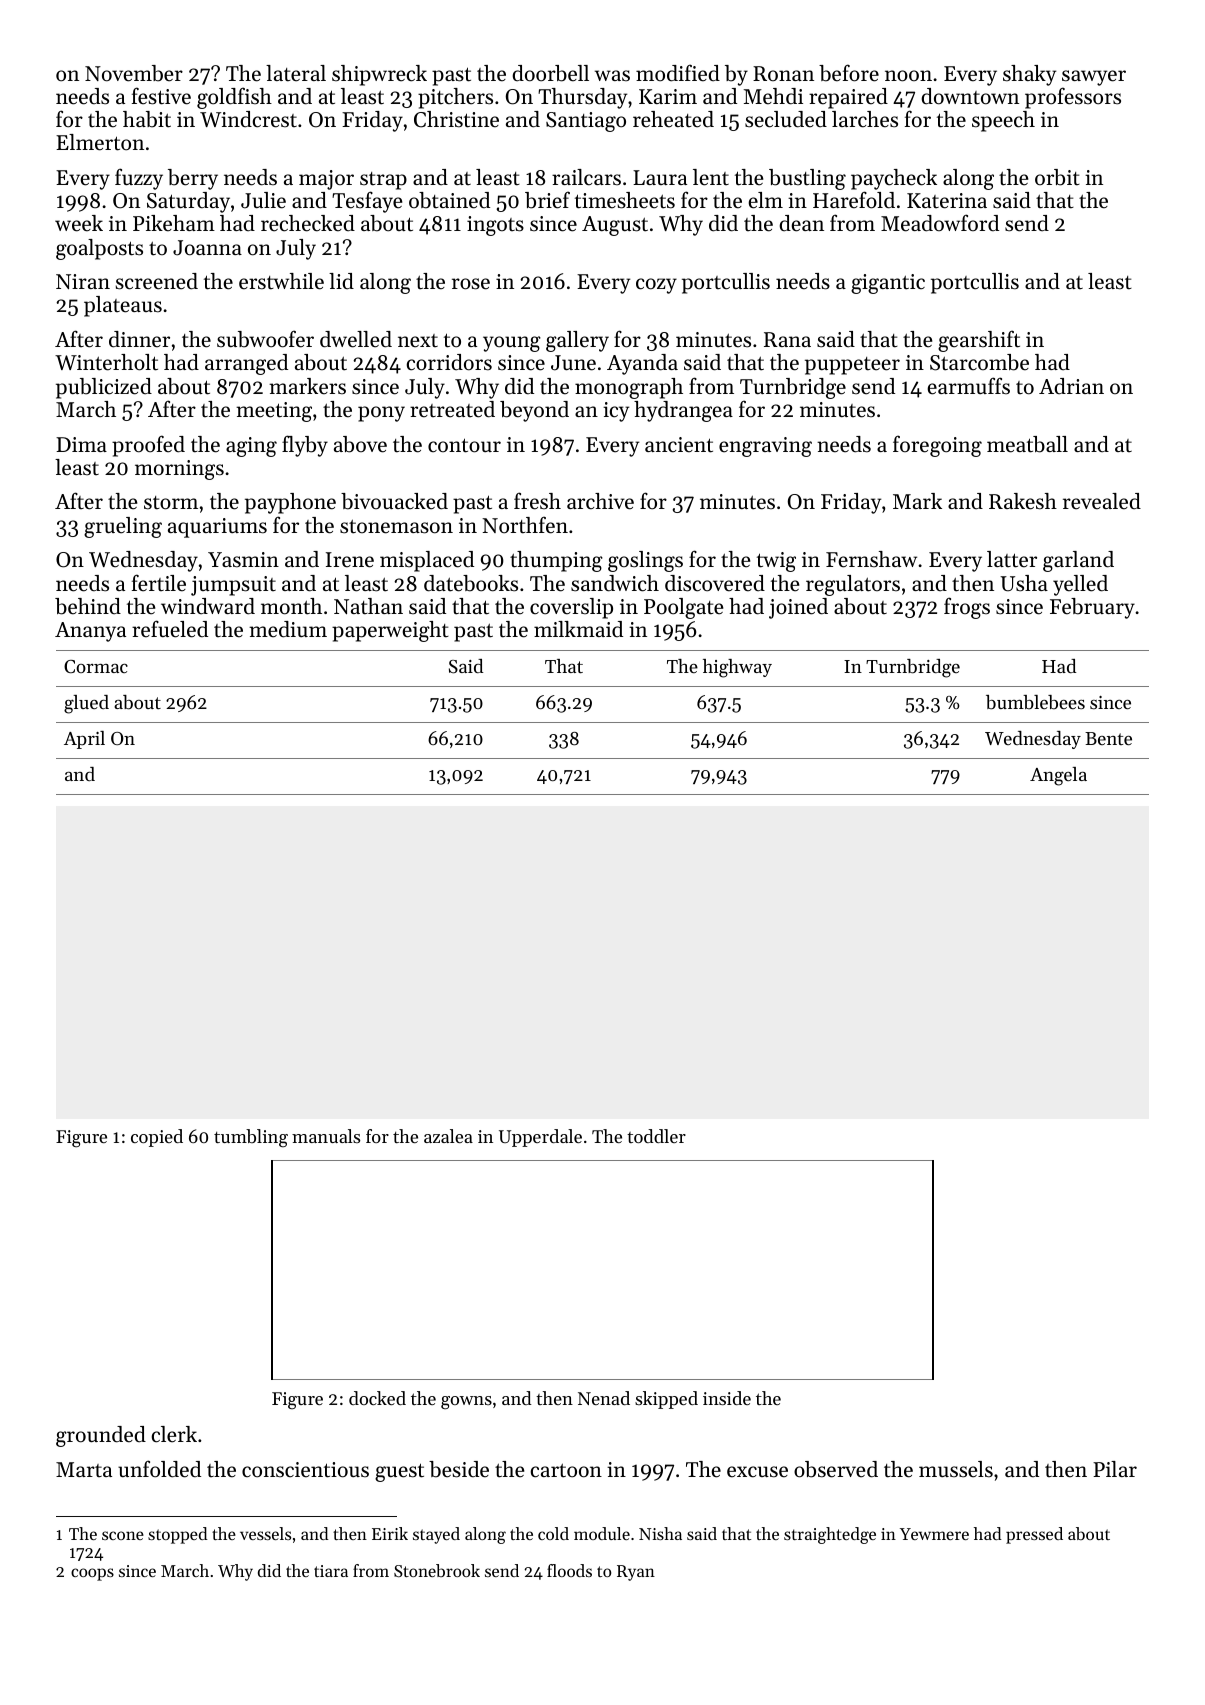  What do you see at coordinates (448, 1136) in the screenshot?
I see `azalea` at bounding box center [448, 1136].
